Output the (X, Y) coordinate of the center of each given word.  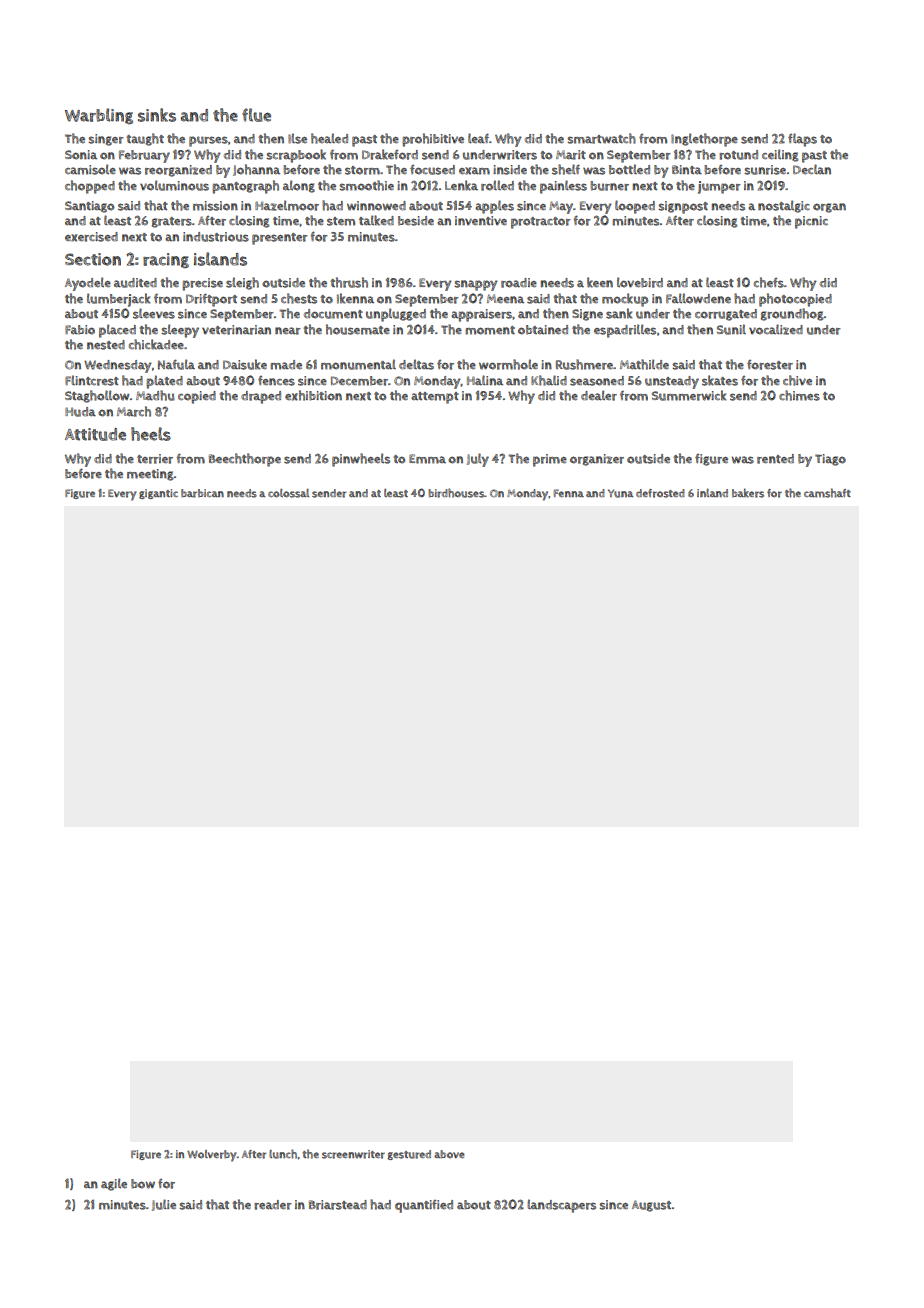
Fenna (569, 493)
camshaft (827, 493)
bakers (748, 493)
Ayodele (88, 284)
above (449, 1154)
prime (550, 460)
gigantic (158, 494)
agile (114, 1184)
